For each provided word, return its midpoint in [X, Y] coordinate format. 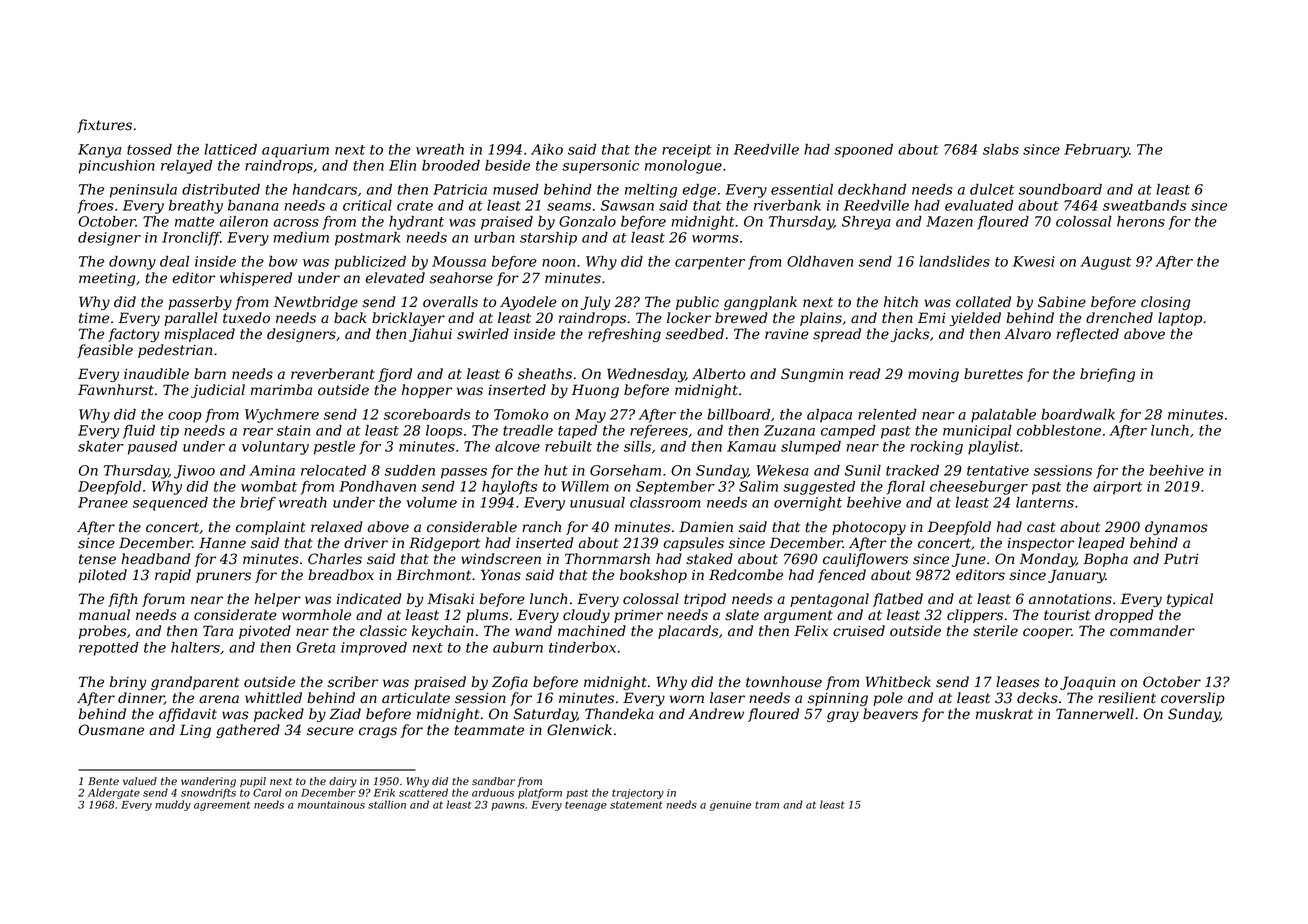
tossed [149, 149]
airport [1117, 488]
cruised [859, 631]
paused [152, 448]
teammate [489, 730]
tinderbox [582, 647]
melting [651, 191]
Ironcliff [191, 239]
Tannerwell [1095, 714]
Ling [195, 731]
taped [577, 432]
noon [558, 263]
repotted [109, 649]
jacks [910, 335]
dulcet [992, 189]
